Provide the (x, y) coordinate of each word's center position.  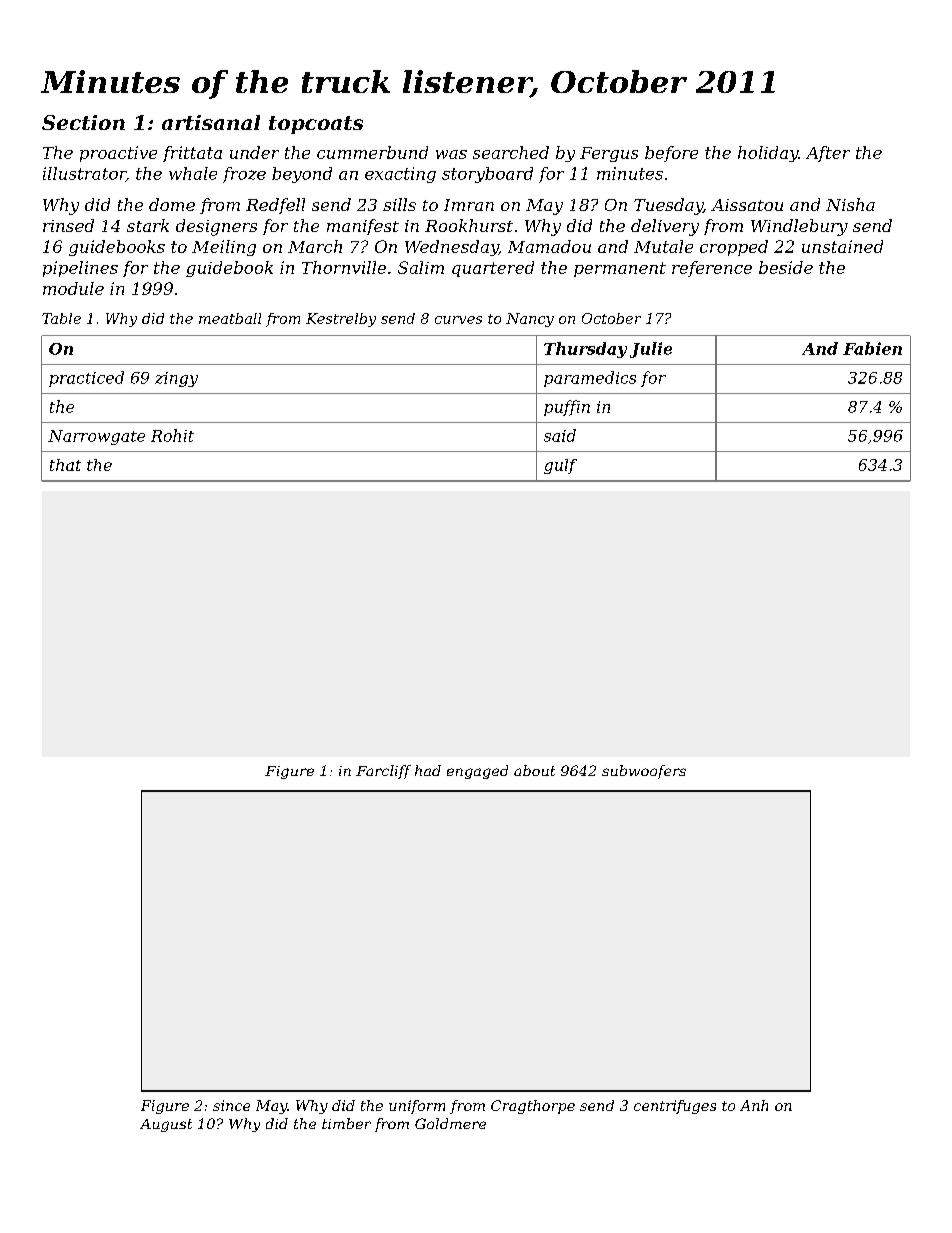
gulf (560, 466)
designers (216, 227)
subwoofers (644, 772)
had (428, 770)
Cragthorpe (533, 1107)
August (166, 1125)
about (534, 770)
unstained (842, 246)
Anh (754, 1105)
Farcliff (383, 772)
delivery (665, 227)
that (65, 465)
